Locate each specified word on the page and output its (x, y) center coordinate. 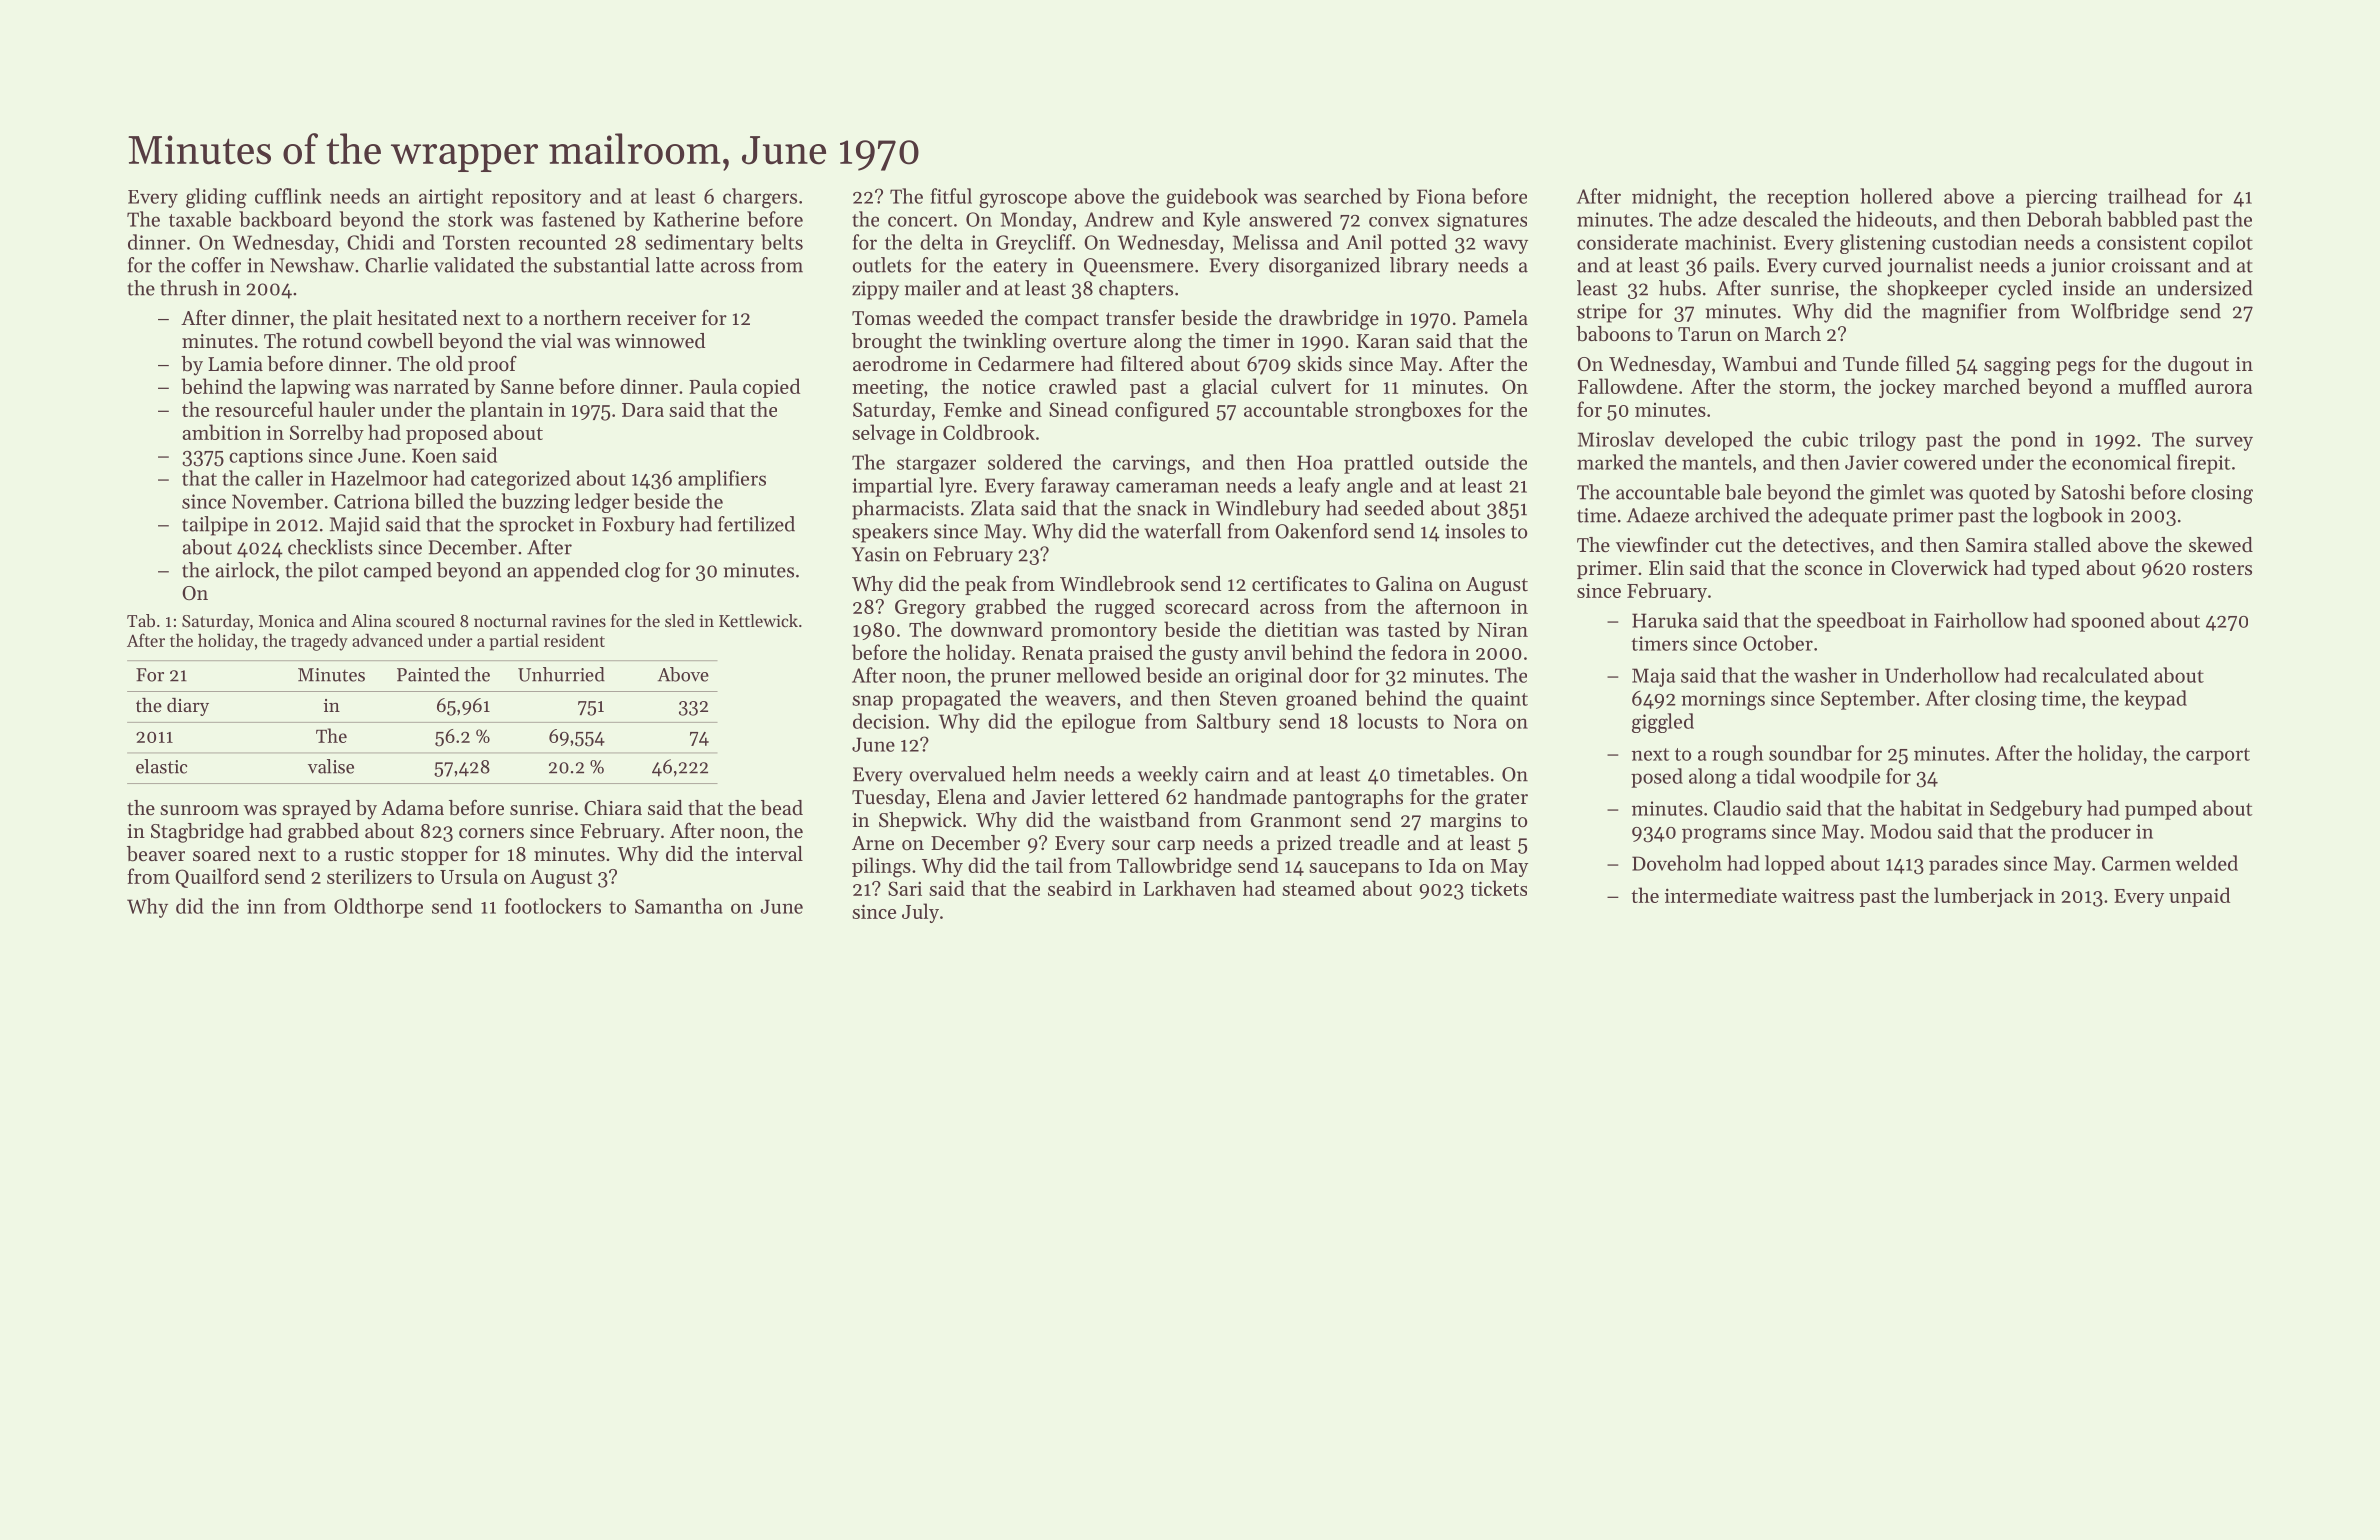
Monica (286, 621)
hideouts (1894, 219)
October (1778, 643)
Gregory (930, 609)
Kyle (1221, 221)
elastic (161, 766)
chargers (760, 198)
